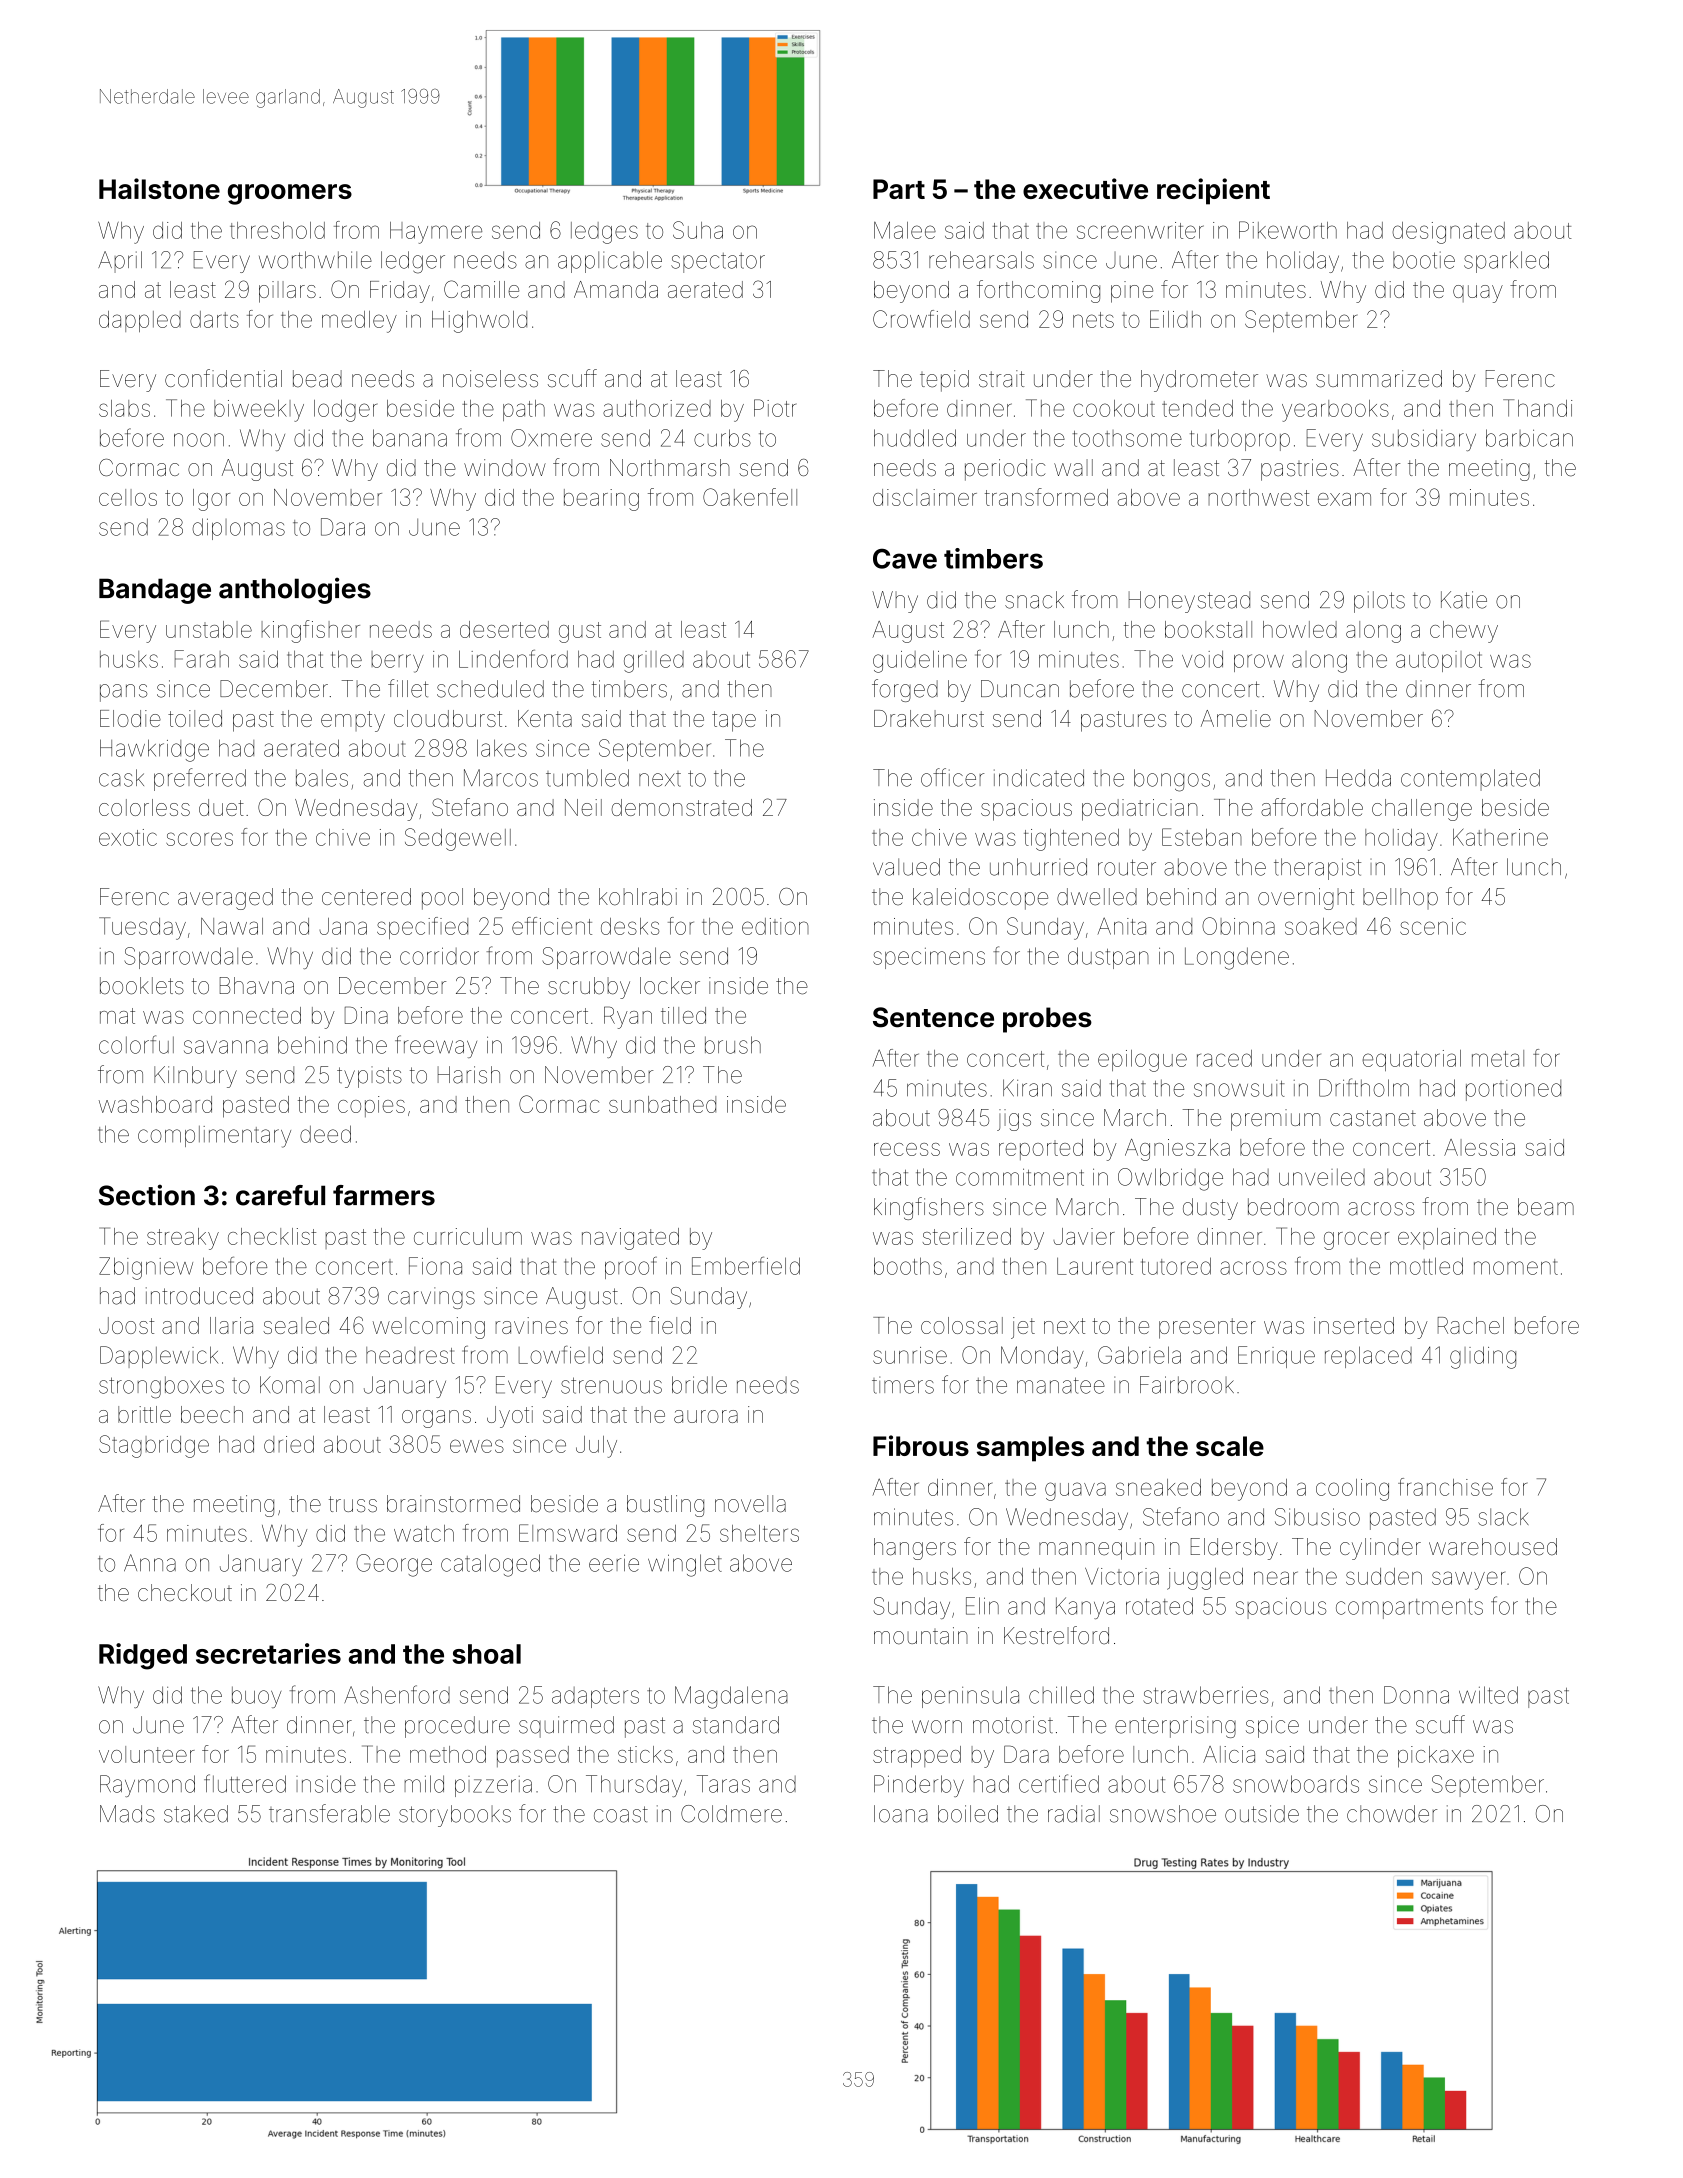  I want to click on coast, so click(621, 1814).
